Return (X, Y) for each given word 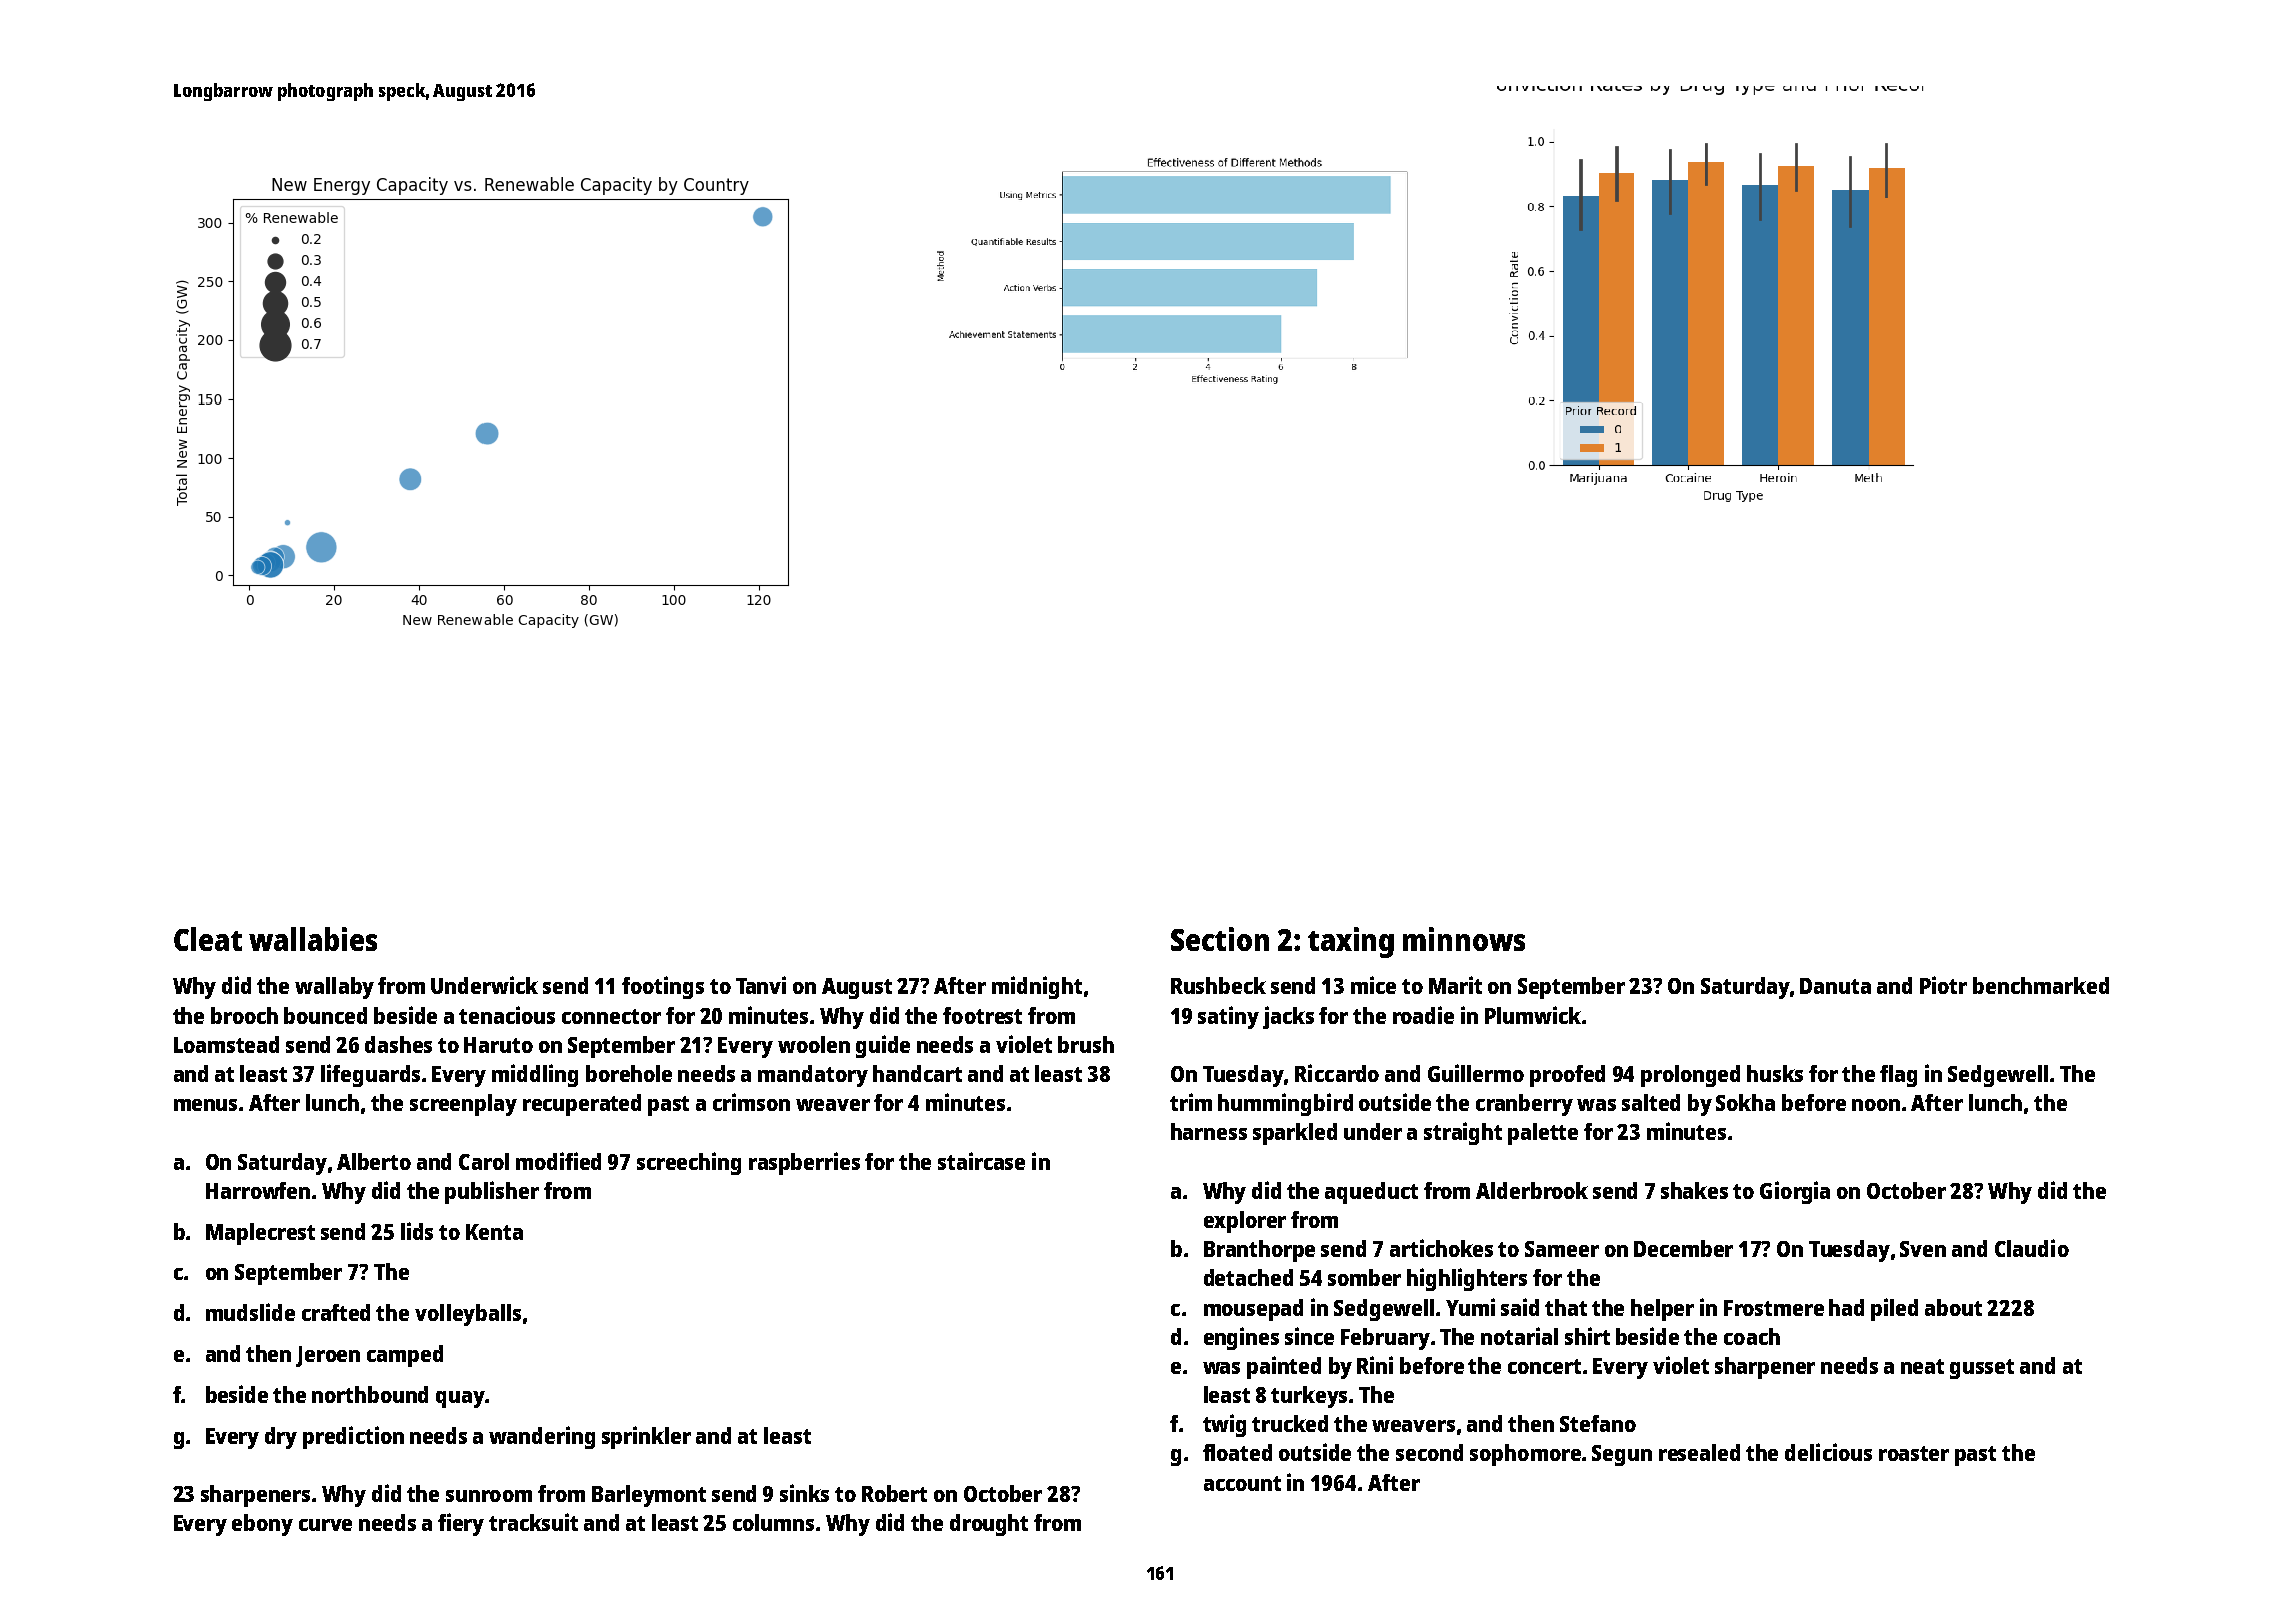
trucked (1290, 1423)
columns (773, 1522)
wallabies (313, 939)
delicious (1828, 1452)
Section (1220, 939)
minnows (1464, 939)
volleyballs (468, 1315)
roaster (1914, 1453)
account (1242, 1483)
